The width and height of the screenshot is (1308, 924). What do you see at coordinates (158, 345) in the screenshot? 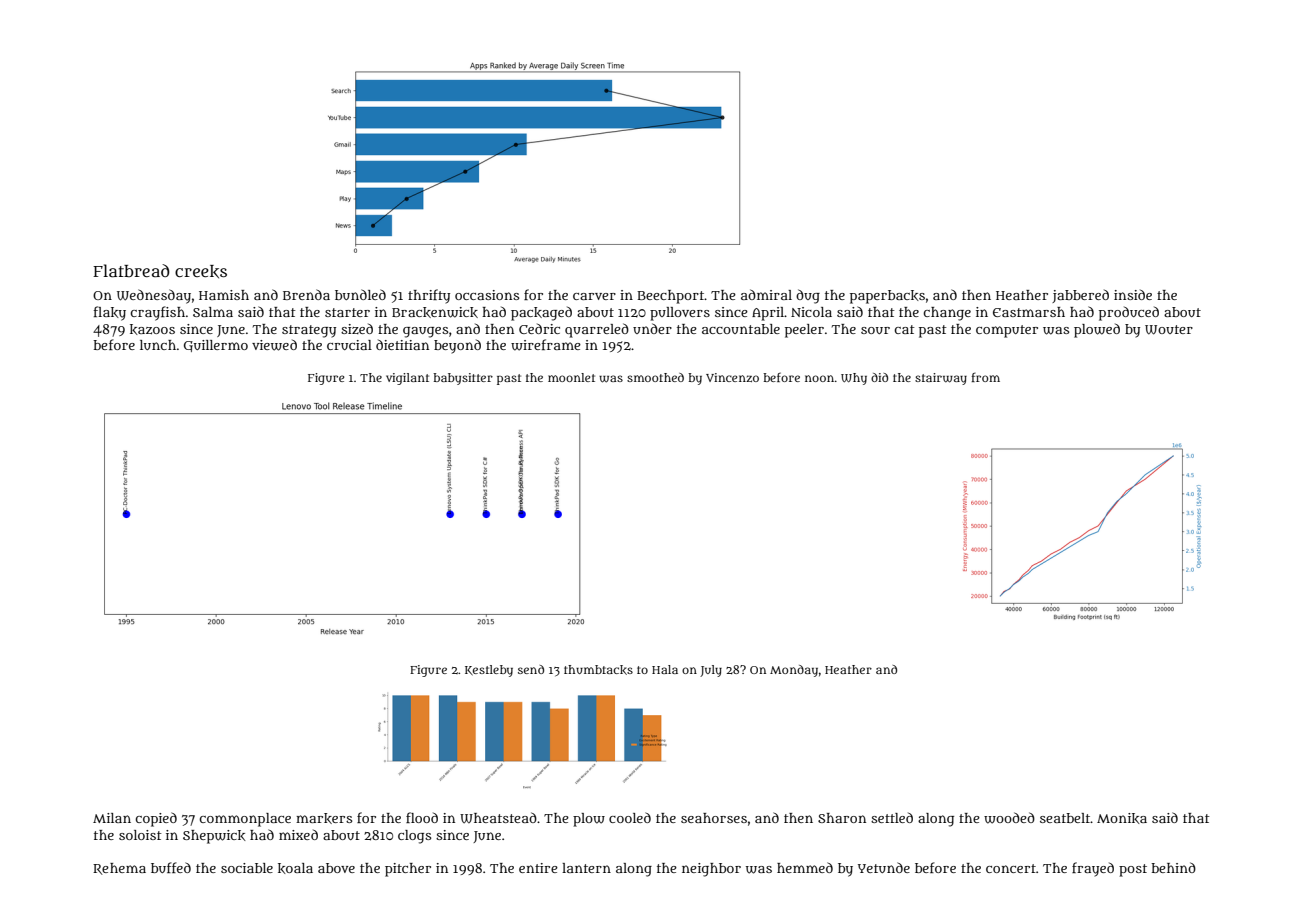
I see `lunch` at bounding box center [158, 345].
